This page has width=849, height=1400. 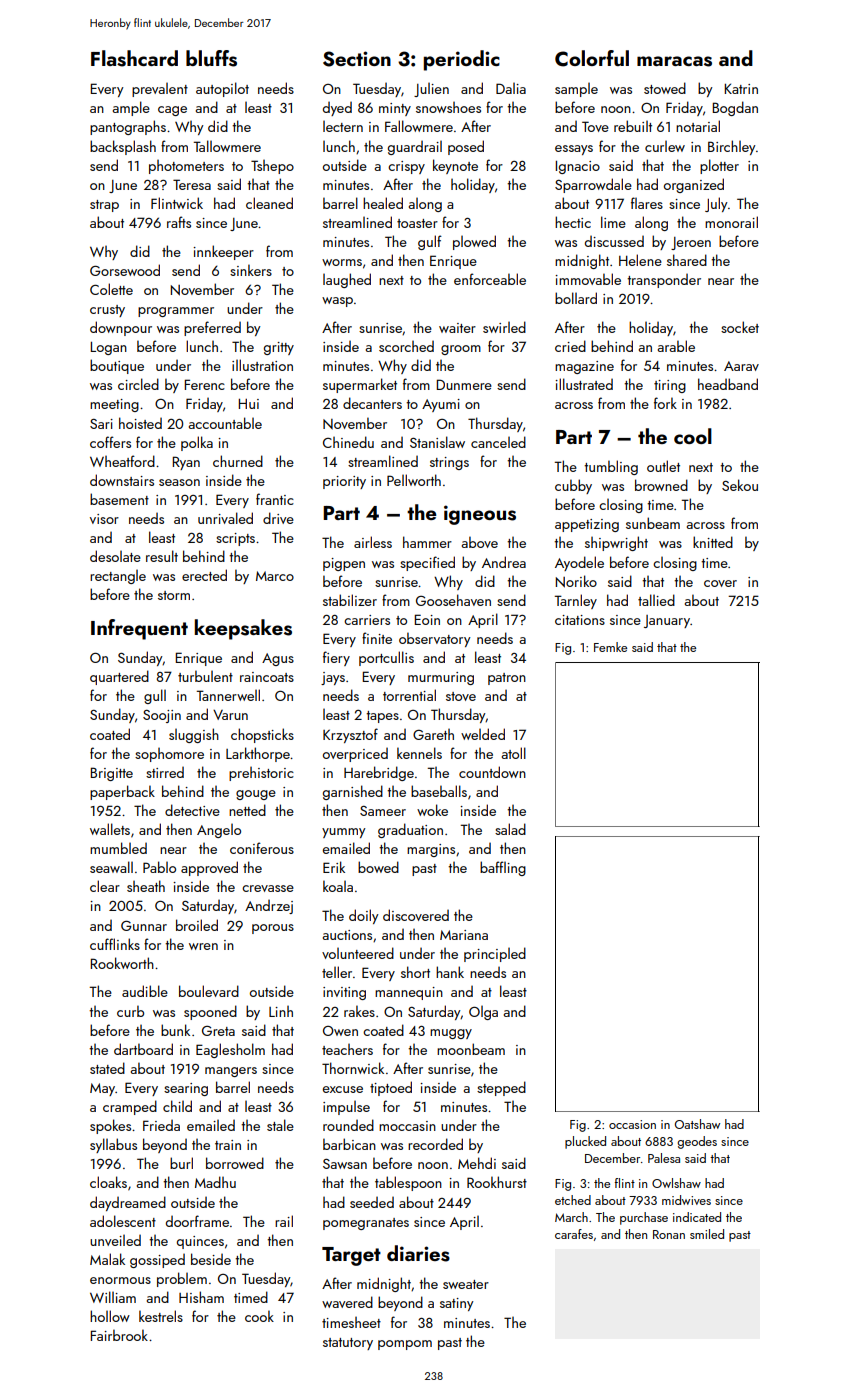 What do you see at coordinates (740, 327) in the page?
I see `socket` at bounding box center [740, 327].
